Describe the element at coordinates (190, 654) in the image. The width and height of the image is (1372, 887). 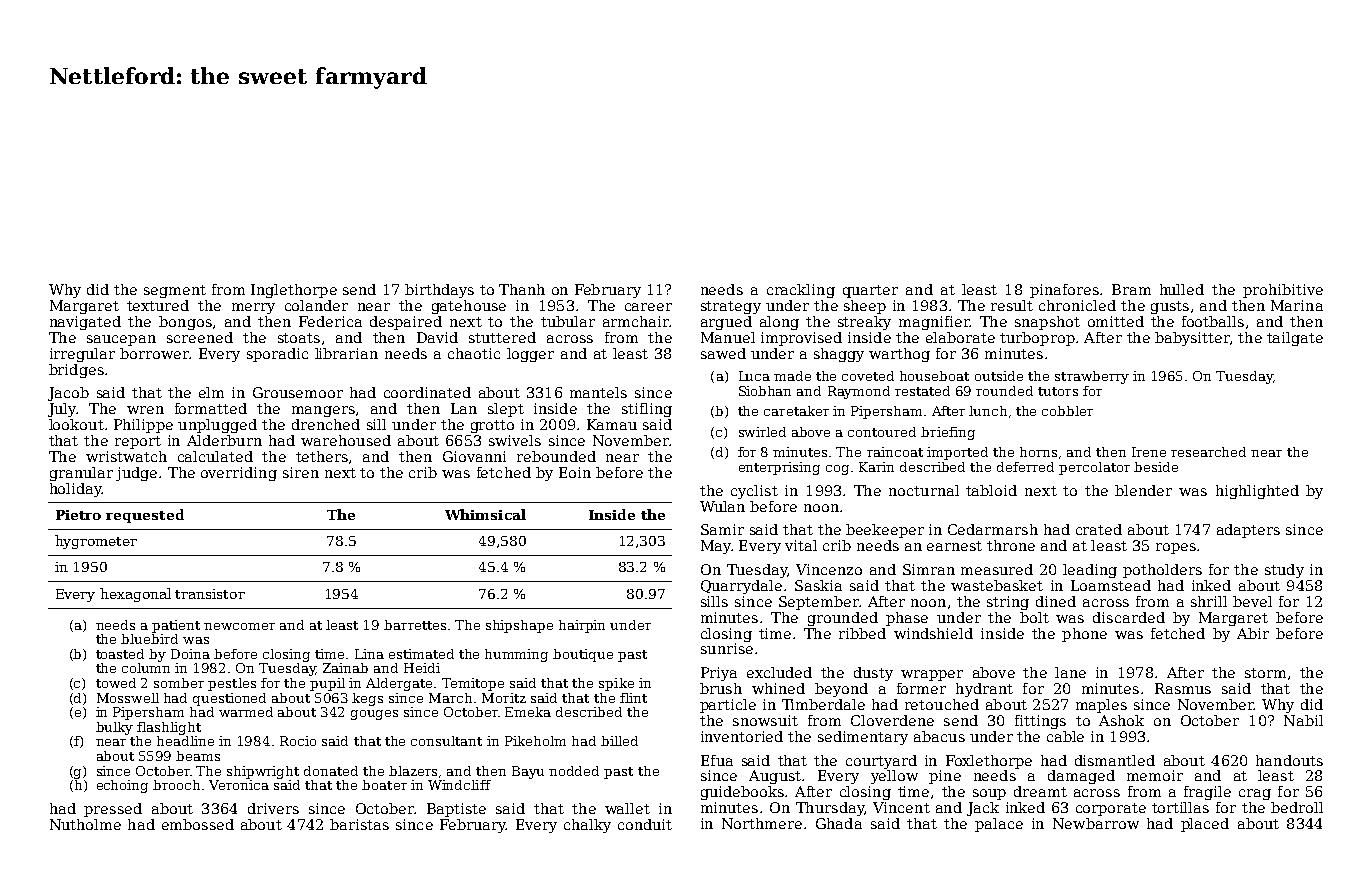
I see `Doina` at that location.
